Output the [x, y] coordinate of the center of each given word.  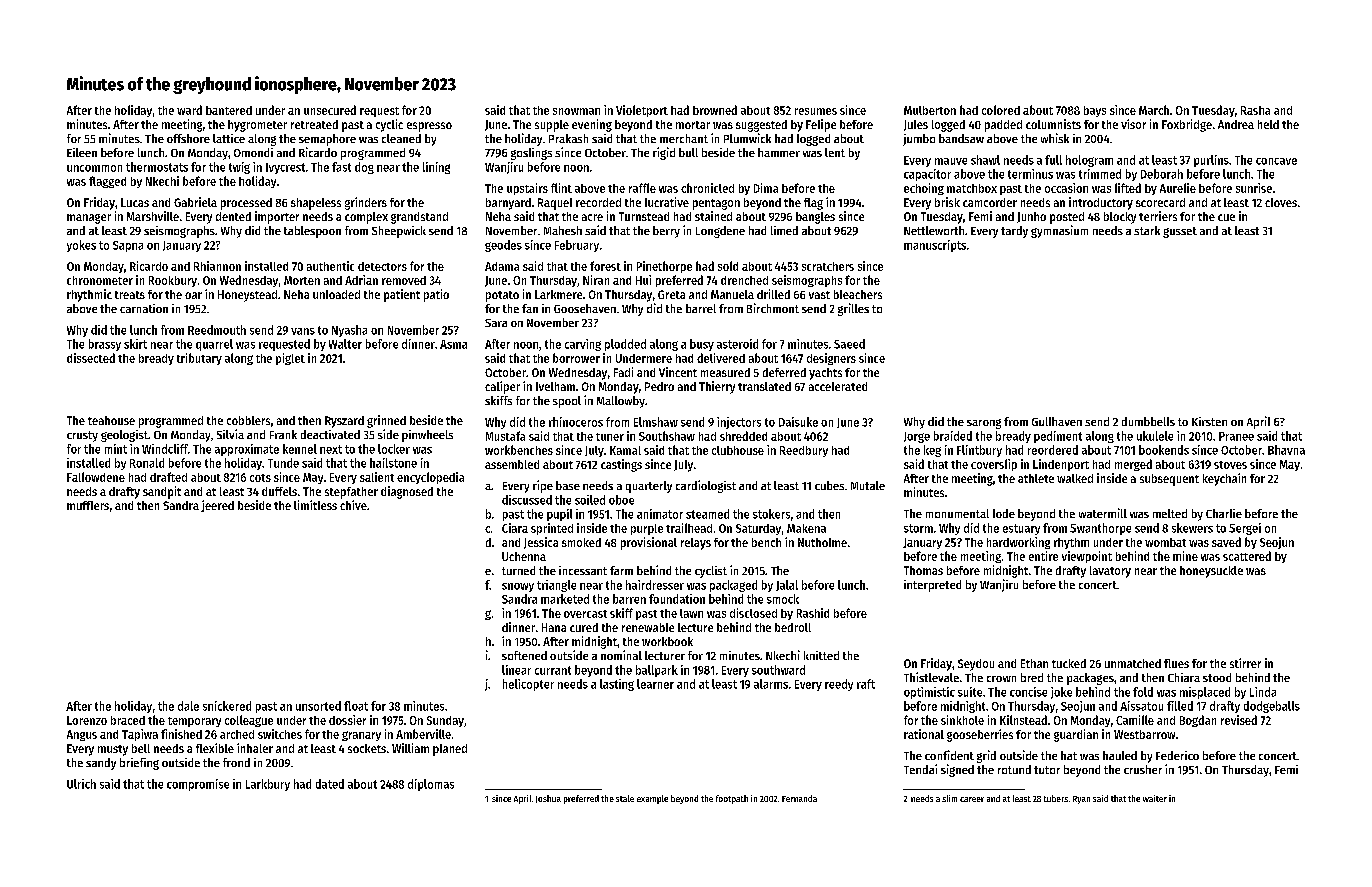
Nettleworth [934, 230]
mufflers [88, 505]
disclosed [753, 613]
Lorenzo [87, 720]
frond [236, 762]
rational [924, 734]
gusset [1180, 232]
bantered [229, 110]
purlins [1211, 161]
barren [629, 599]
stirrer [1245, 663]
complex [366, 218]
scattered [1247, 556]
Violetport [642, 111]
